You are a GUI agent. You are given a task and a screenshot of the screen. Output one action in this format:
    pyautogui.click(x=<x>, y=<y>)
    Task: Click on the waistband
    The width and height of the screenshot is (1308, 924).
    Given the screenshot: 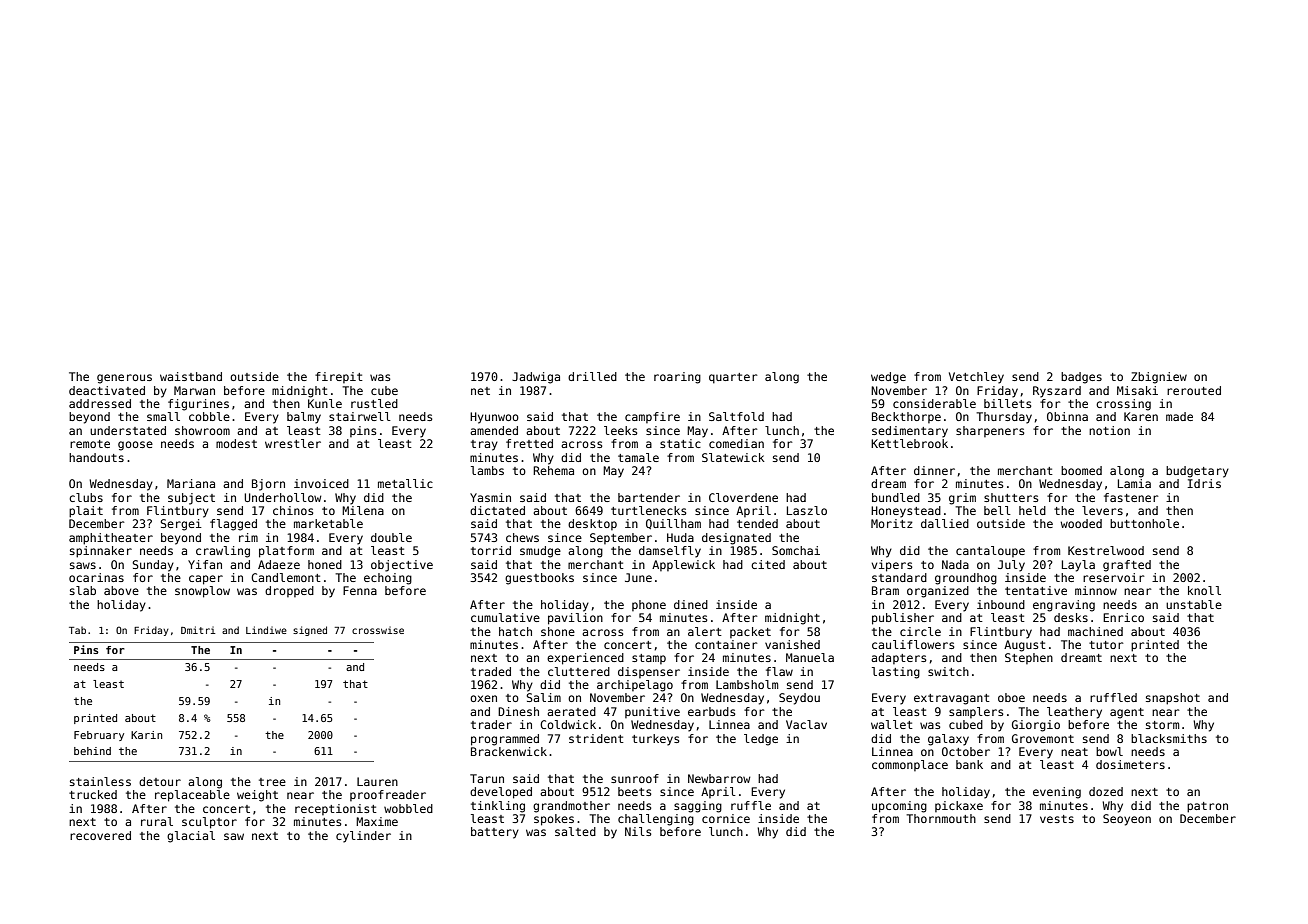 What is the action you would take?
    pyautogui.click(x=191, y=376)
